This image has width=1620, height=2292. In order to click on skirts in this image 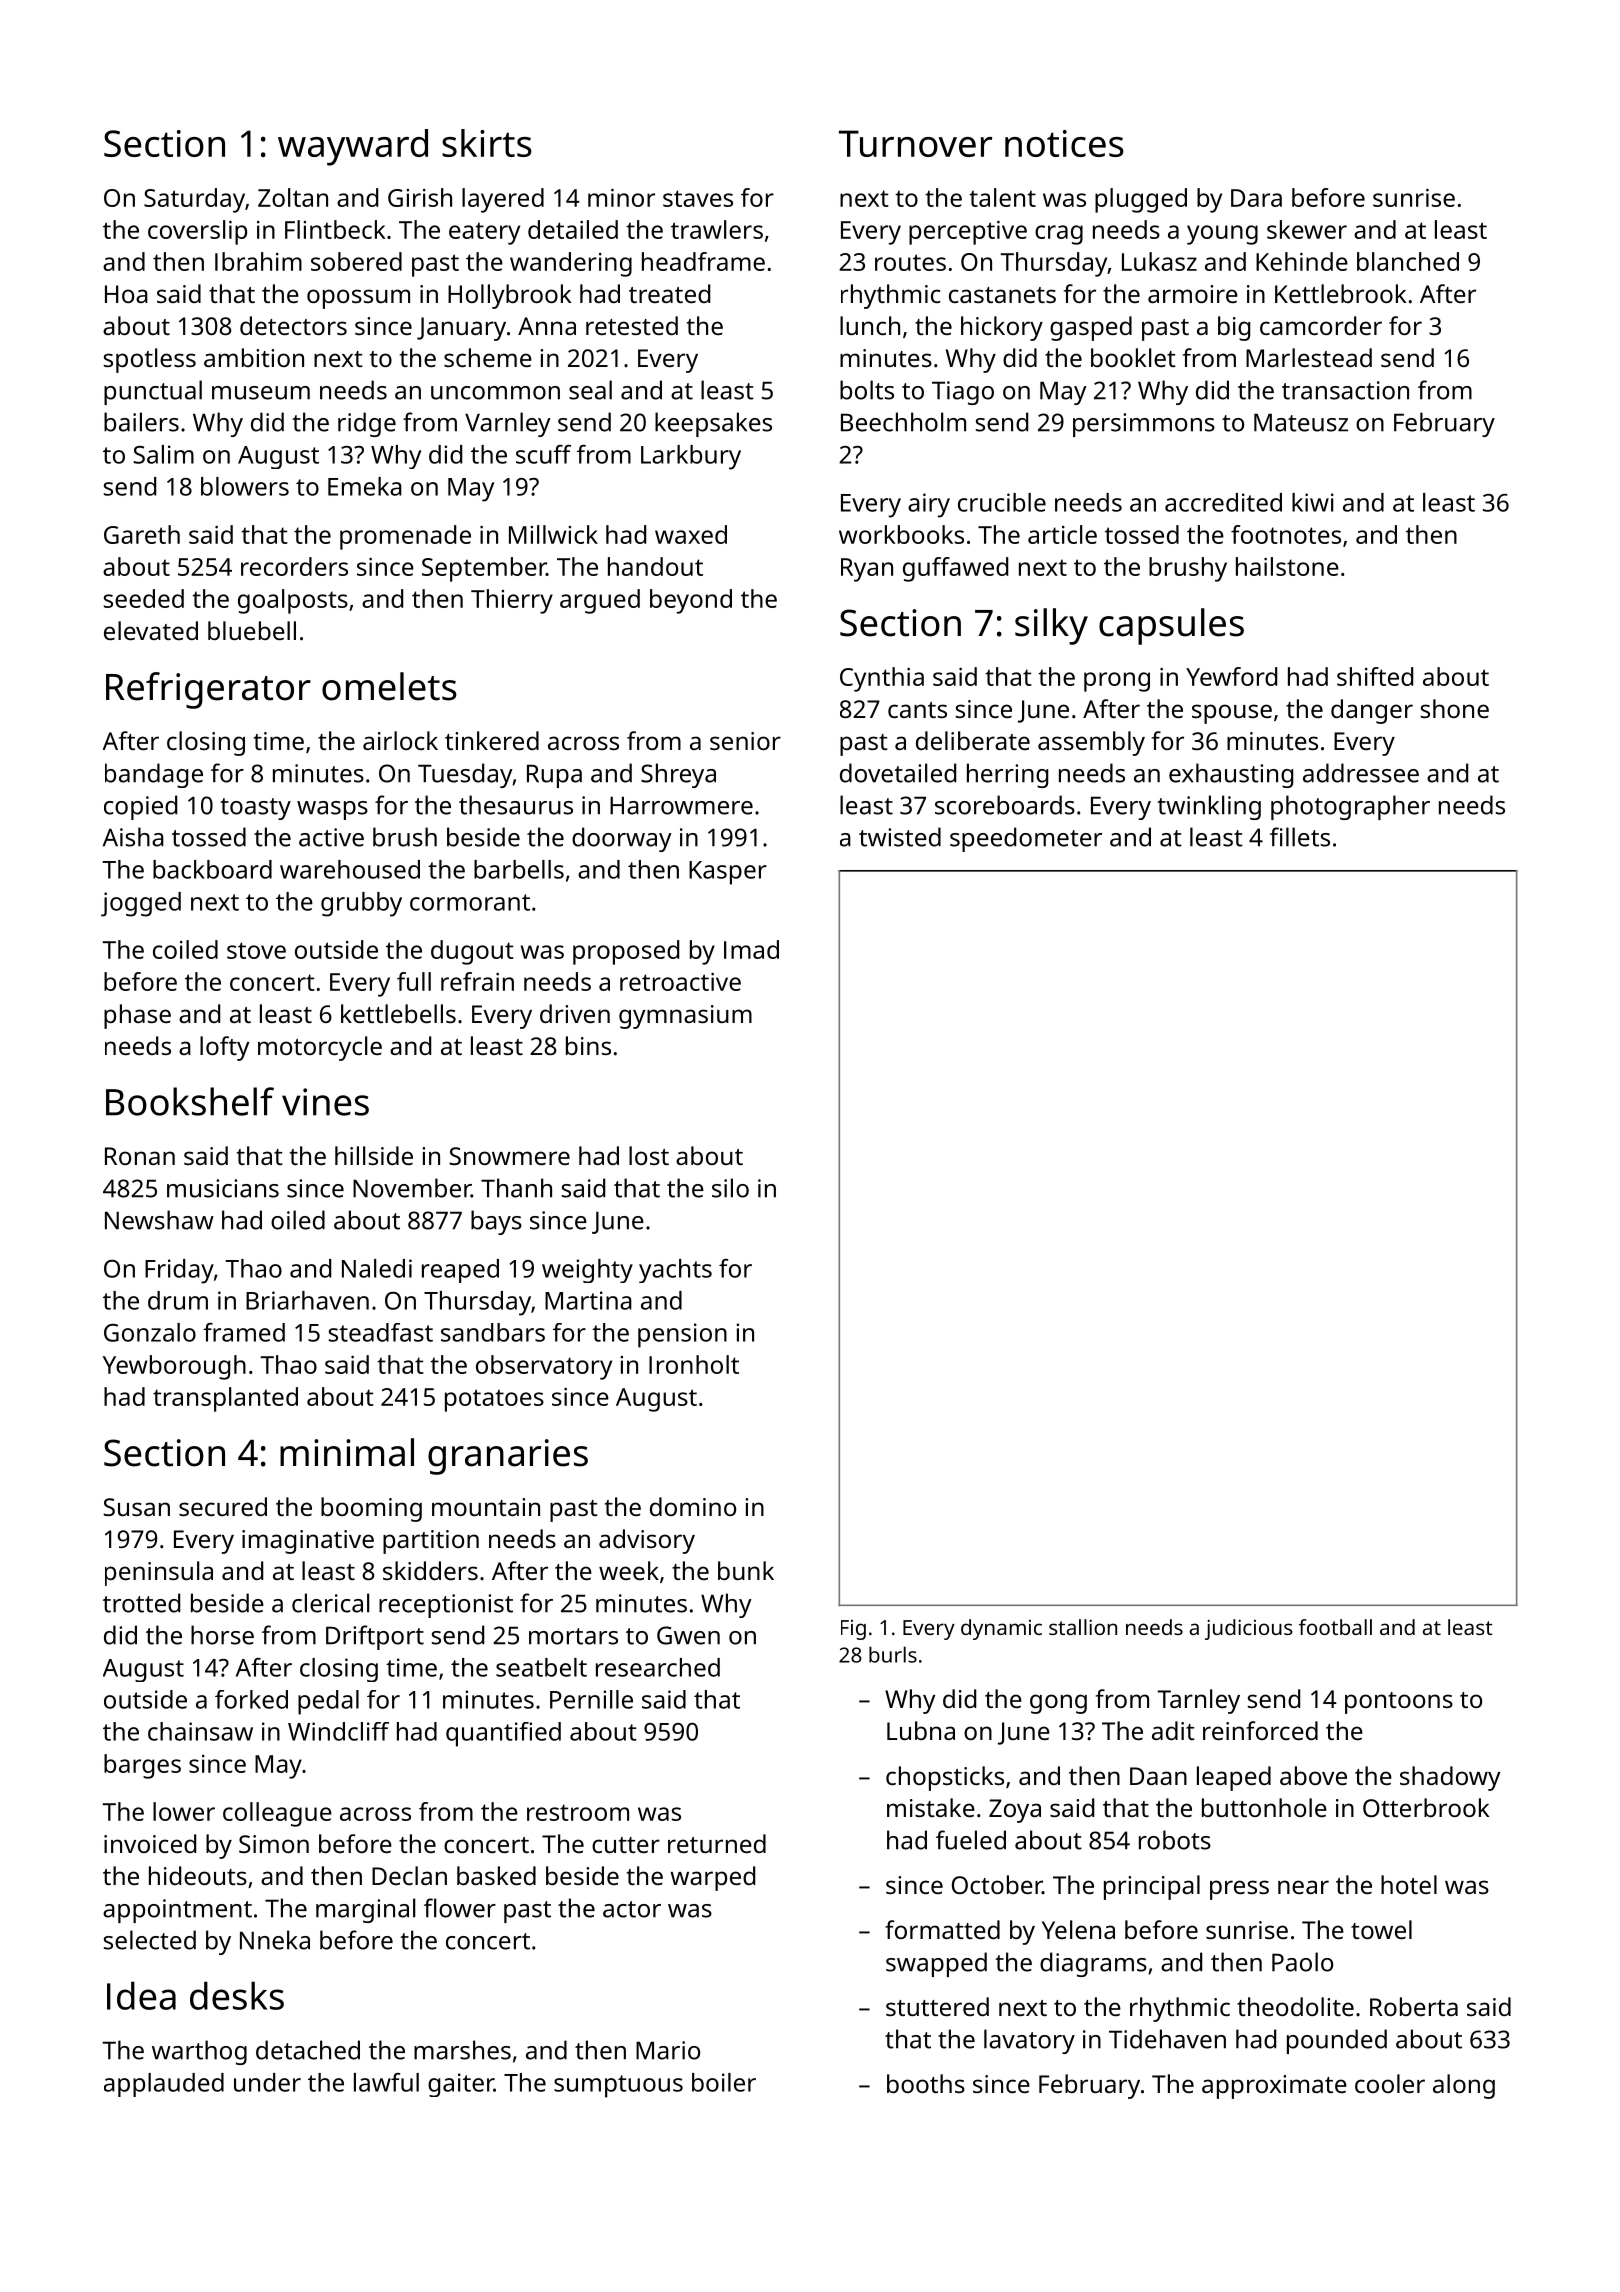, I will do `click(487, 143)`.
